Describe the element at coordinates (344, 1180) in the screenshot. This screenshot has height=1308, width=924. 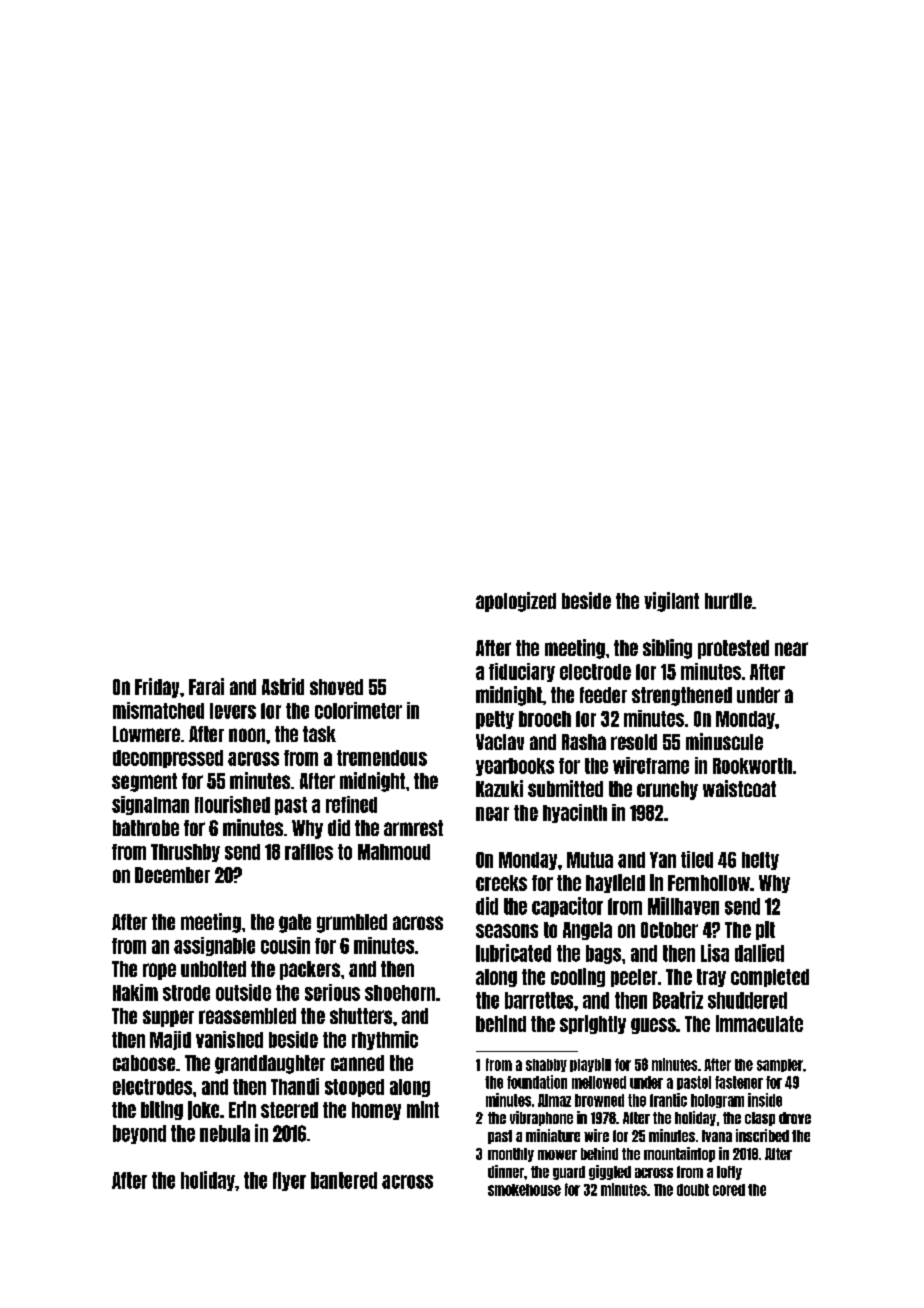
I see `bantered` at that location.
